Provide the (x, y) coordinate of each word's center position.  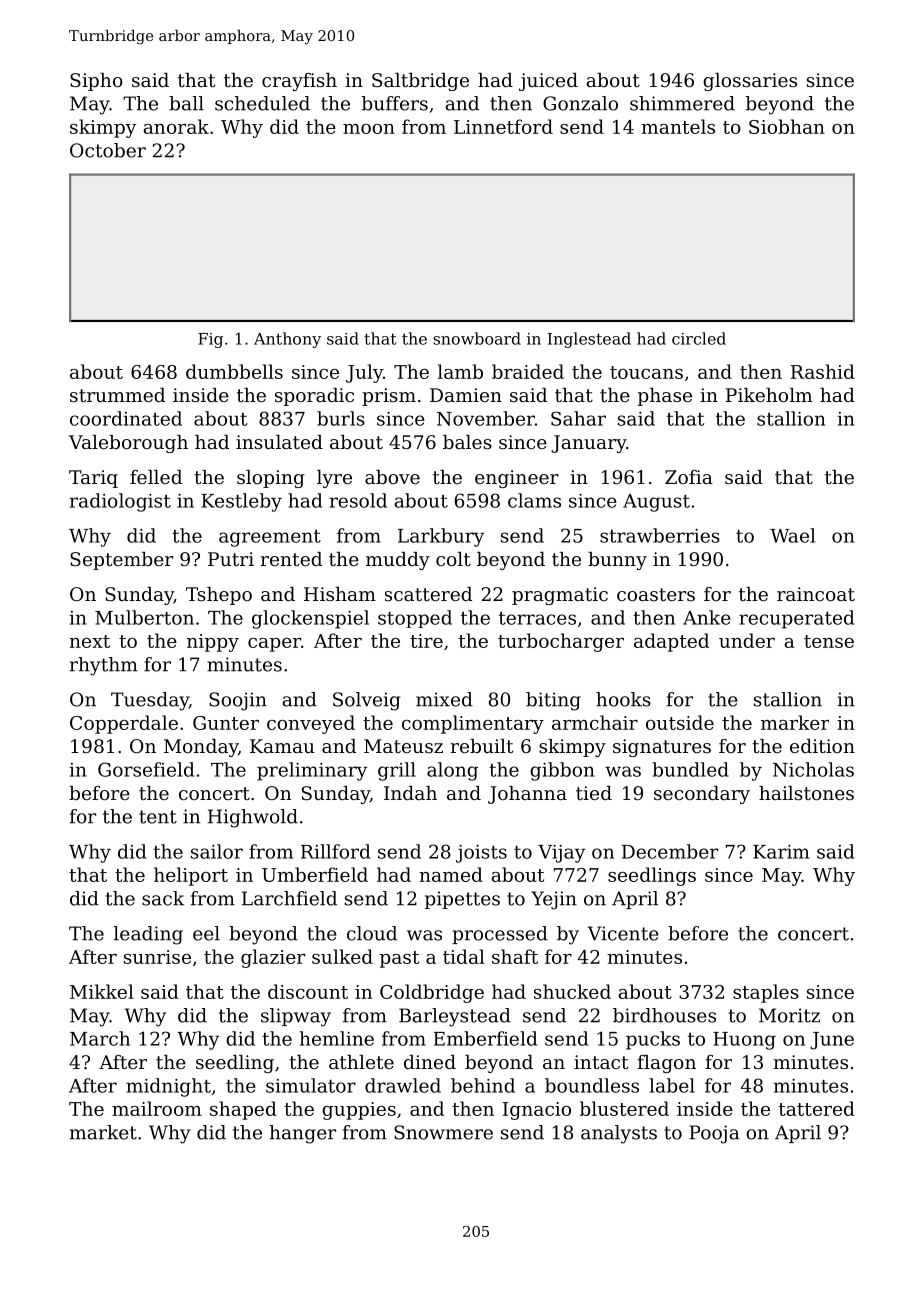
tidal (464, 956)
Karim (781, 852)
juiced (548, 82)
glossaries (750, 82)
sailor (217, 851)
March (100, 1038)
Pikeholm (769, 395)
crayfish (299, 82)
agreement (270, 538)
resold (358, 500)
